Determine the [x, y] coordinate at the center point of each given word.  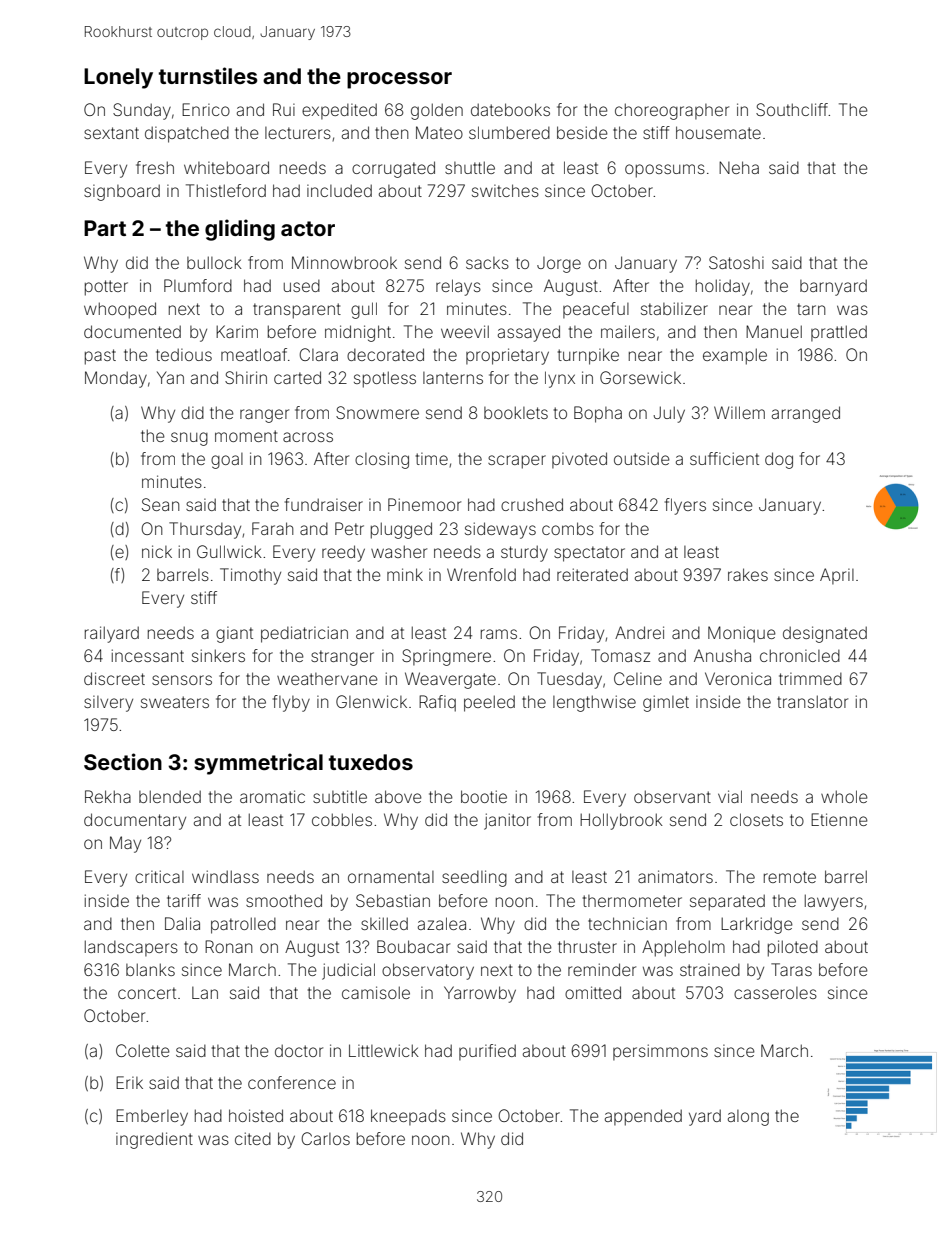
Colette [143, 1050]
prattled [839, 333]
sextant [111, 133]
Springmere [446, 657]
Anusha [722, 655]
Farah [272, 528]
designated [825, 634]
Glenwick [371, 701]
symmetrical [258, 764]
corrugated [393, 169]
